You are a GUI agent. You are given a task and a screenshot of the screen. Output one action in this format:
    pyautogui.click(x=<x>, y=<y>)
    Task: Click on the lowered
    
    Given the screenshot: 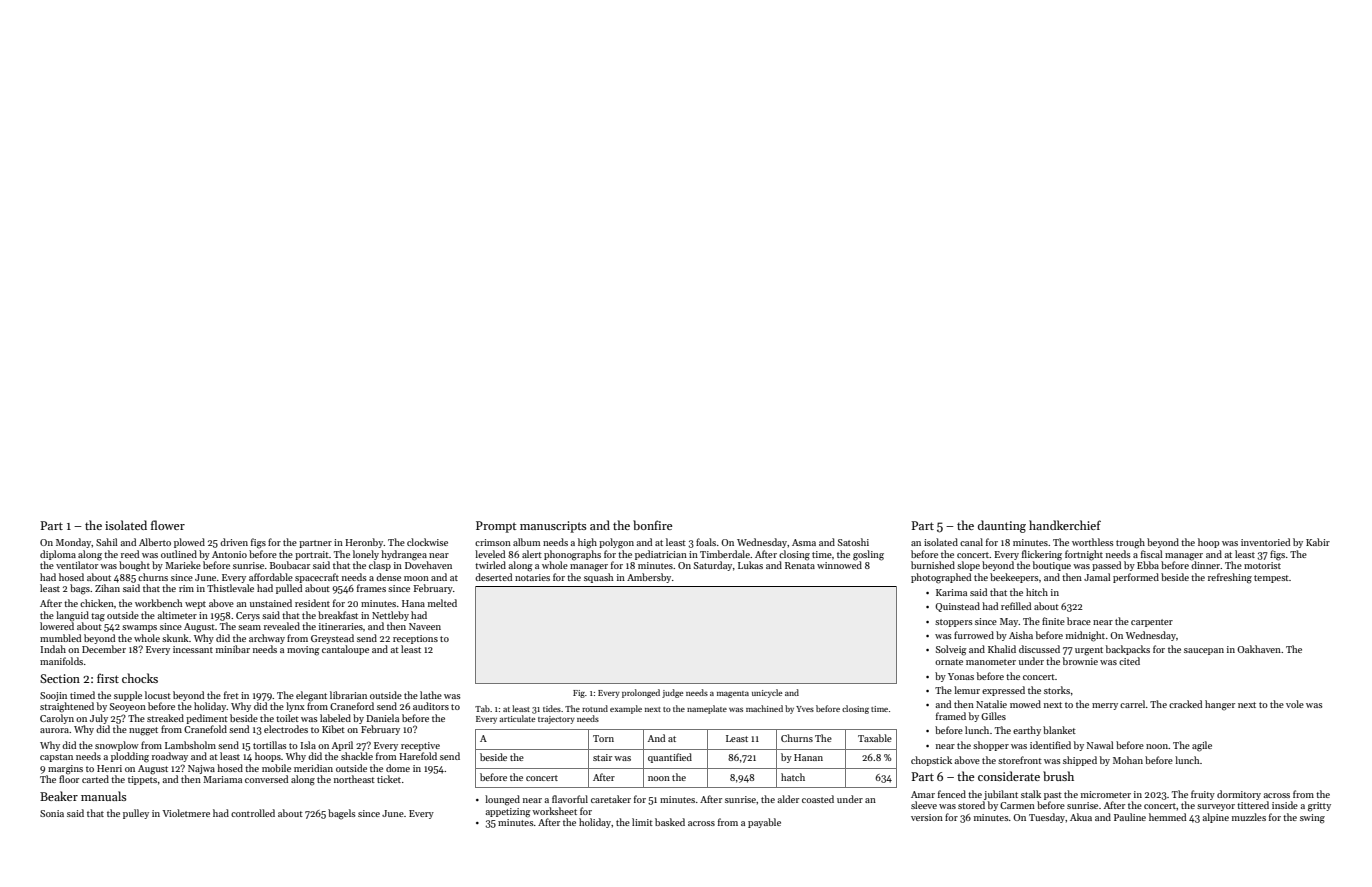 What is the action you would take?
    pyautogui.click(x=57, y=626)
